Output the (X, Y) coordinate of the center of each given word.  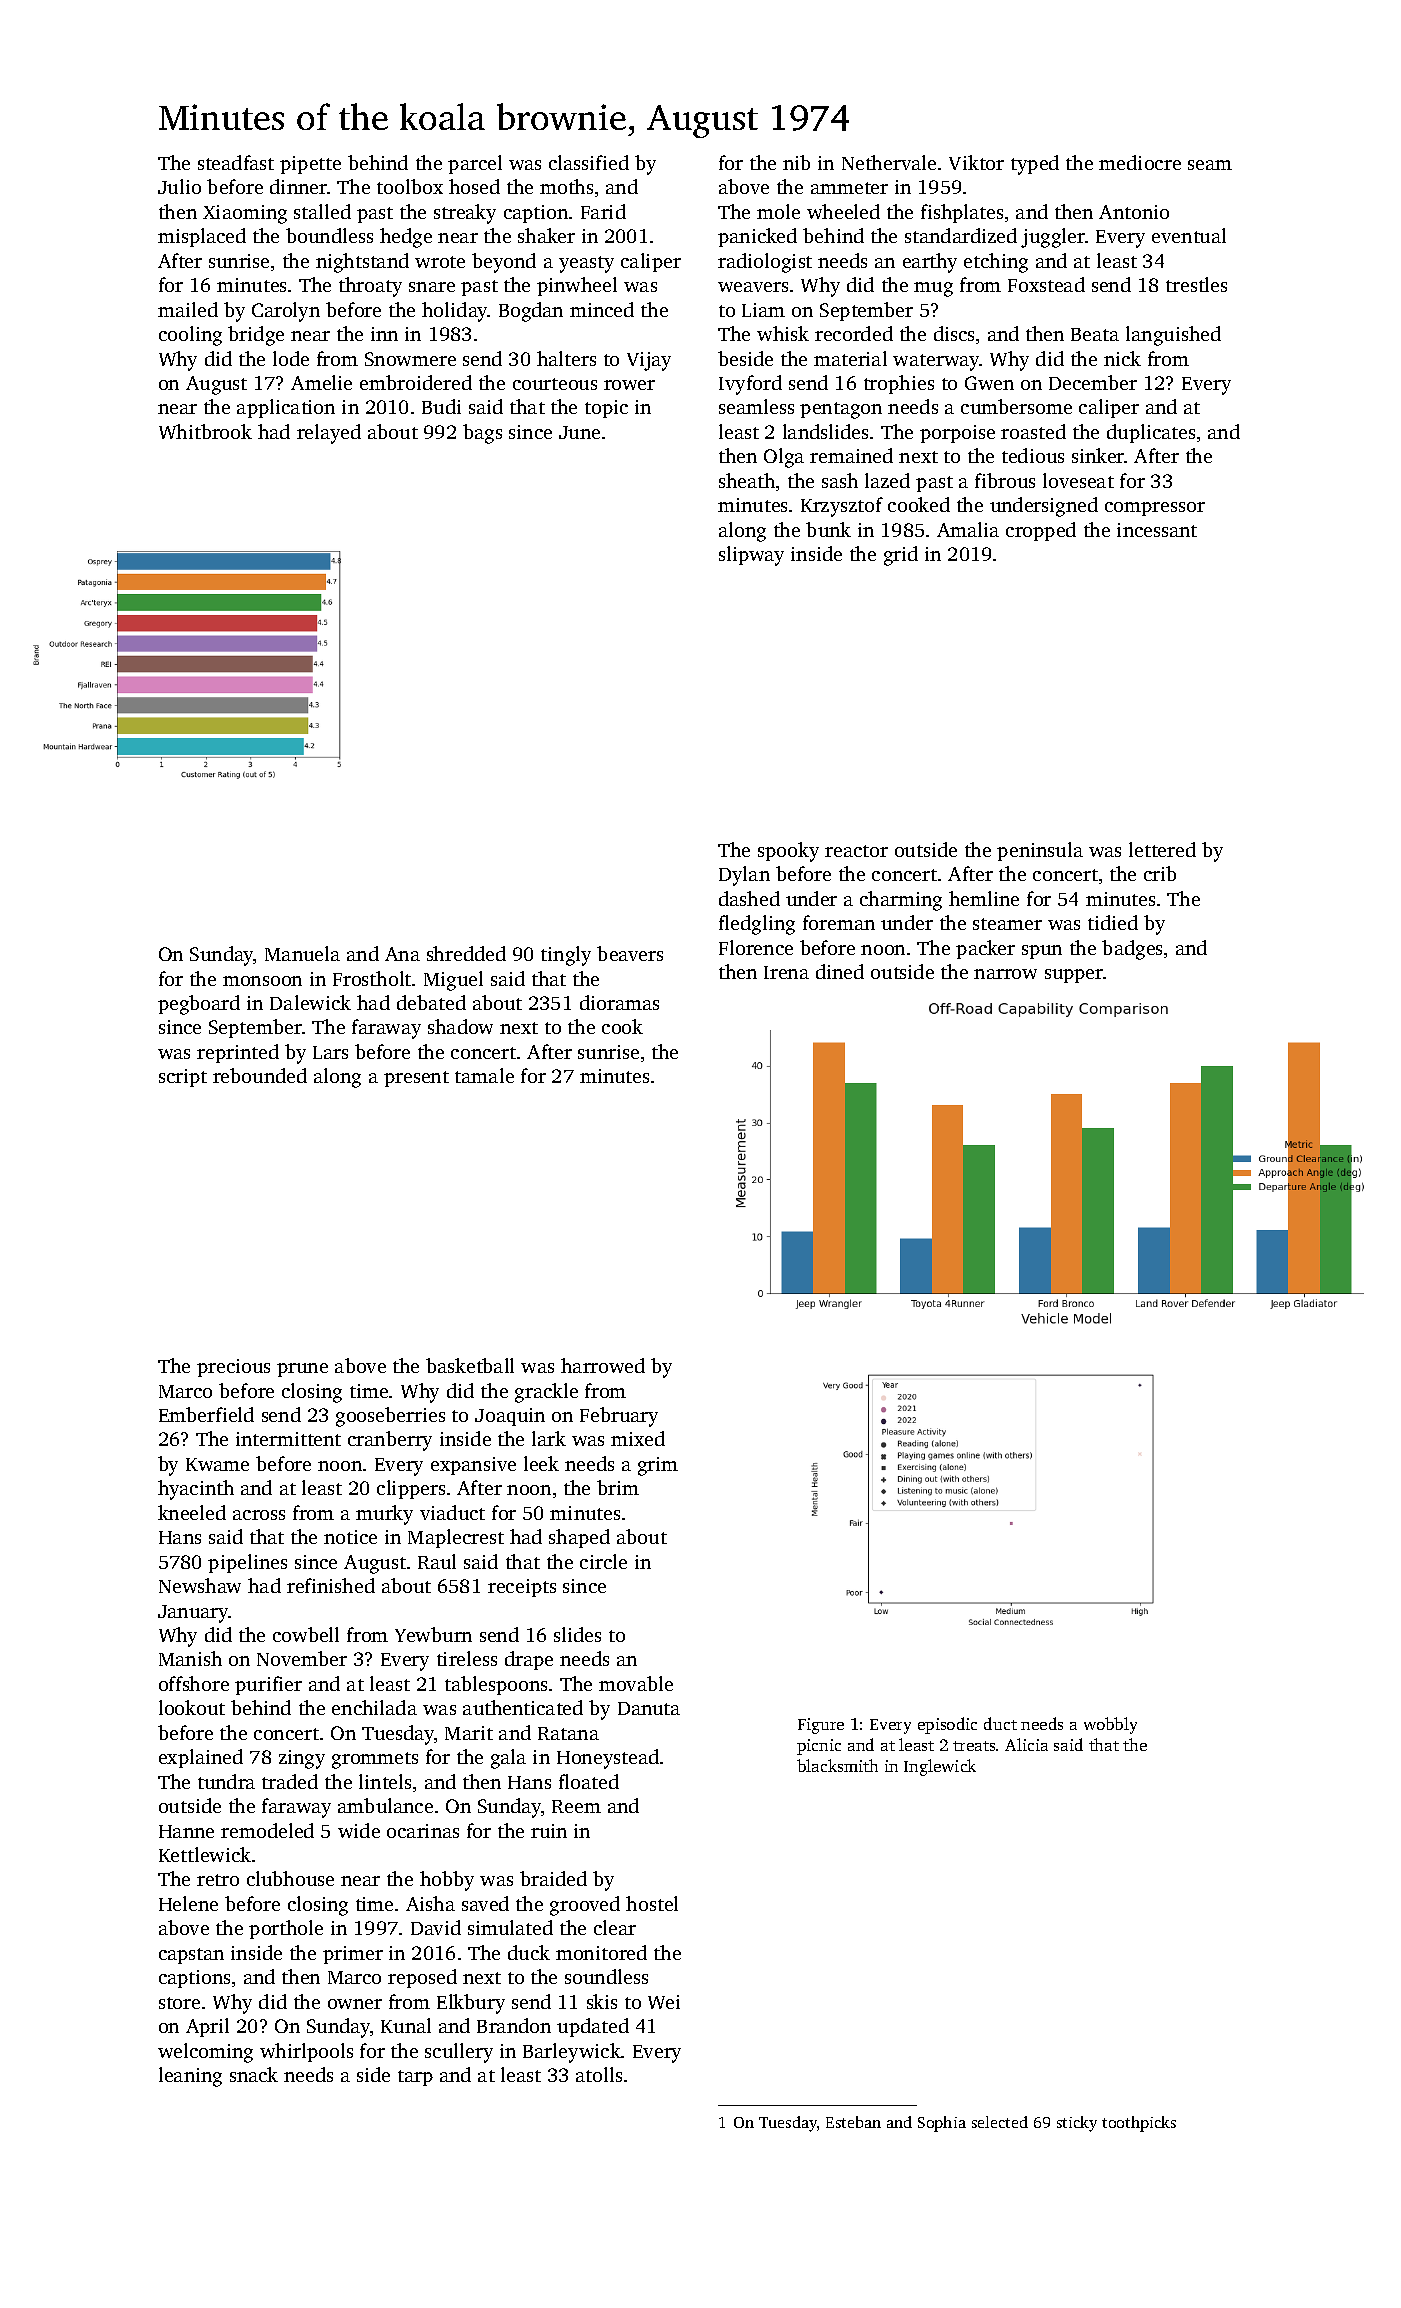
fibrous (1005, 480)
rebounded (260, 1075)
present (416, 1079)
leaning (190, 2077)
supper (1074, 976)
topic (606, 409)
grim (658, 1466)
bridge (256, 336)
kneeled (192, 1512)
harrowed (603, 1365)
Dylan (744, 876)
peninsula (1040, 851)
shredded (466, 953)
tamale (484, 1075)
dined (840, 971)
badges (1132, 950)
